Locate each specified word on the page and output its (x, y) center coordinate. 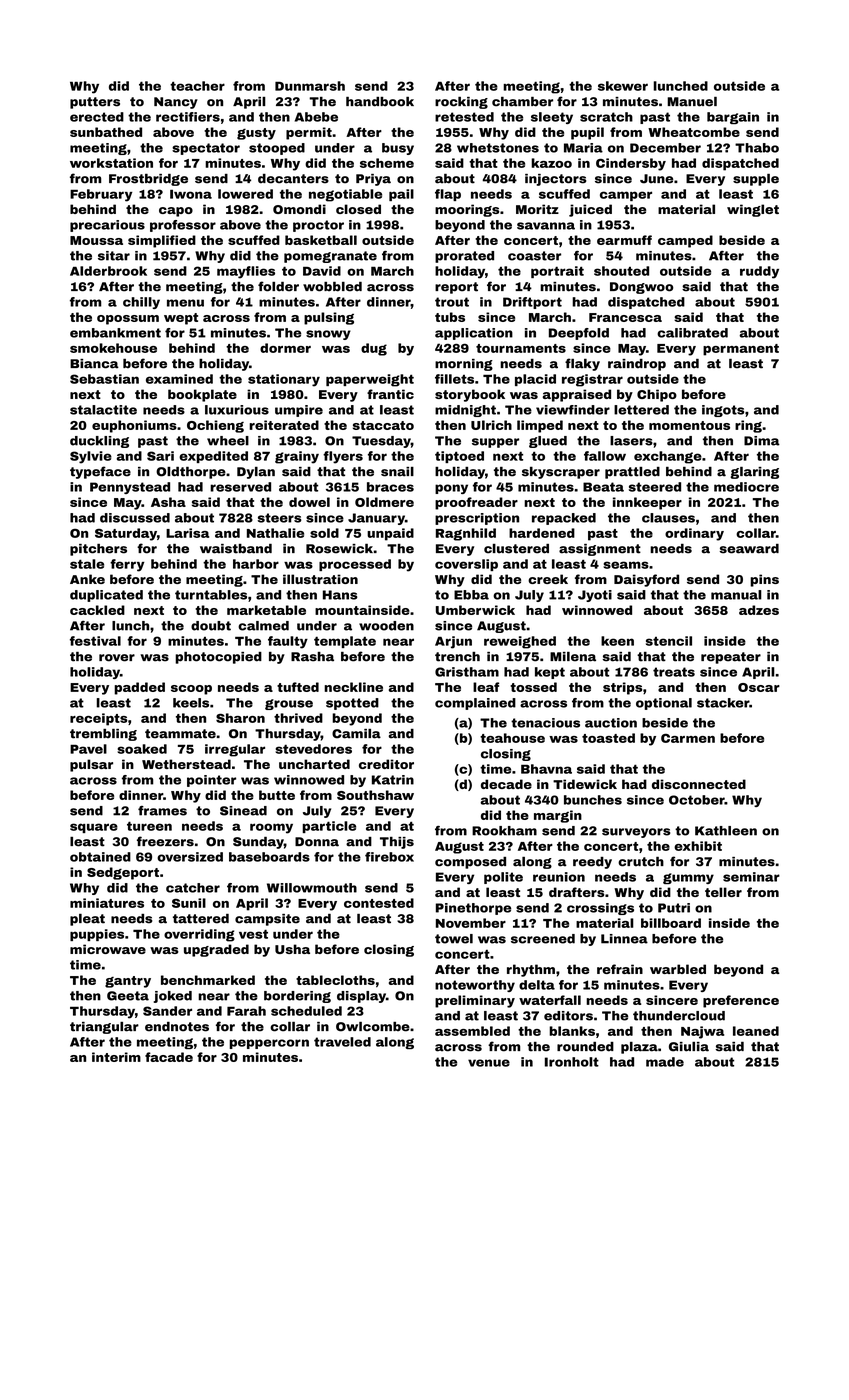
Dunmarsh (310, 86)
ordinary (694, 534)
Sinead (243, 811)
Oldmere (384, 502)
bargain (733, 118)
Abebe (316, 117)
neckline (353, 687)
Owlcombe (373, 1027)
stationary (284, 380)
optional (664, 704)
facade (169, 1057)
